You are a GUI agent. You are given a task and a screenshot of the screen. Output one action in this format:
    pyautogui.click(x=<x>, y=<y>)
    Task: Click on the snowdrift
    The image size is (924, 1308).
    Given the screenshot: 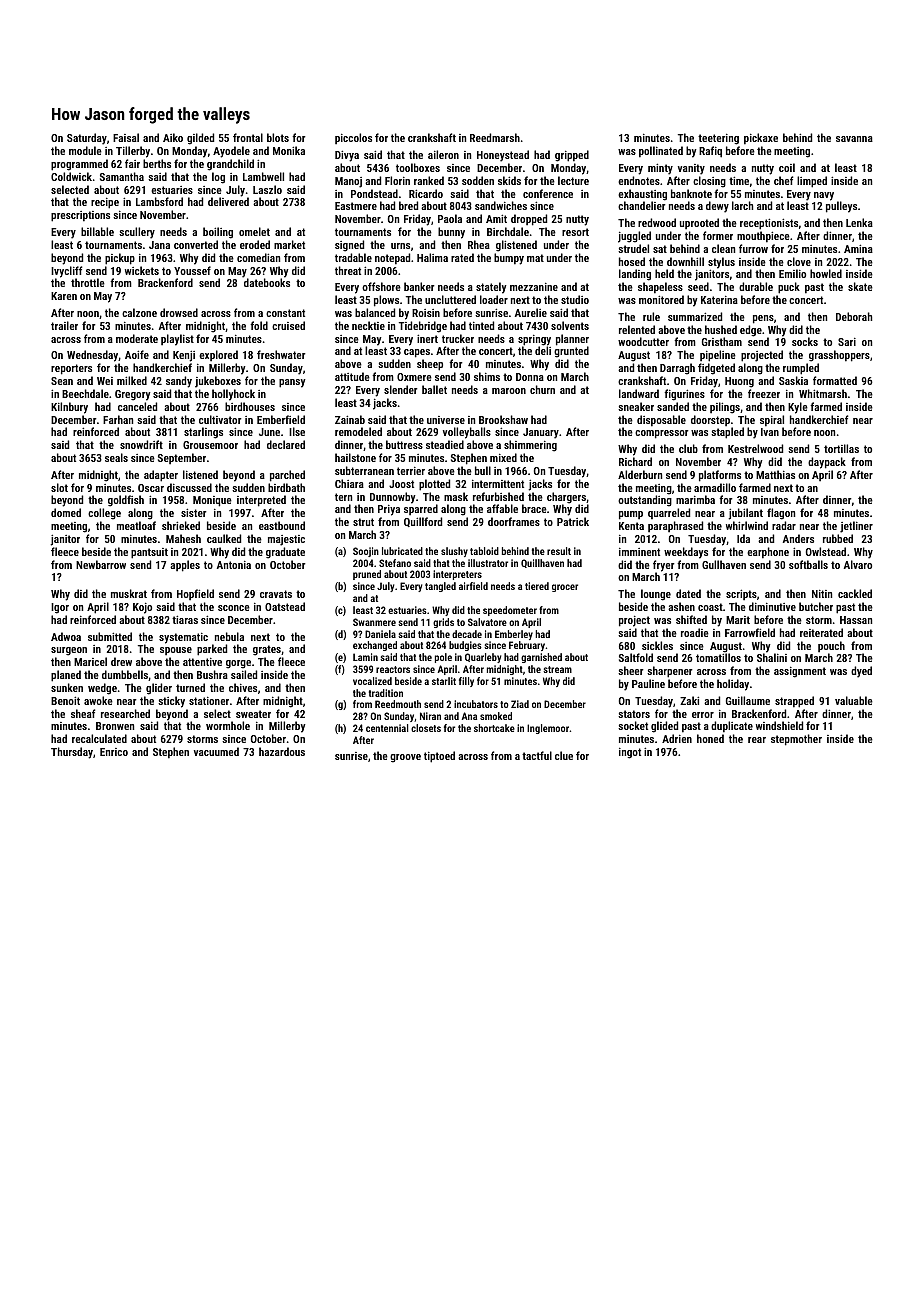 What is the action you would take?
    pyautogui.click(x=141, y=444)
